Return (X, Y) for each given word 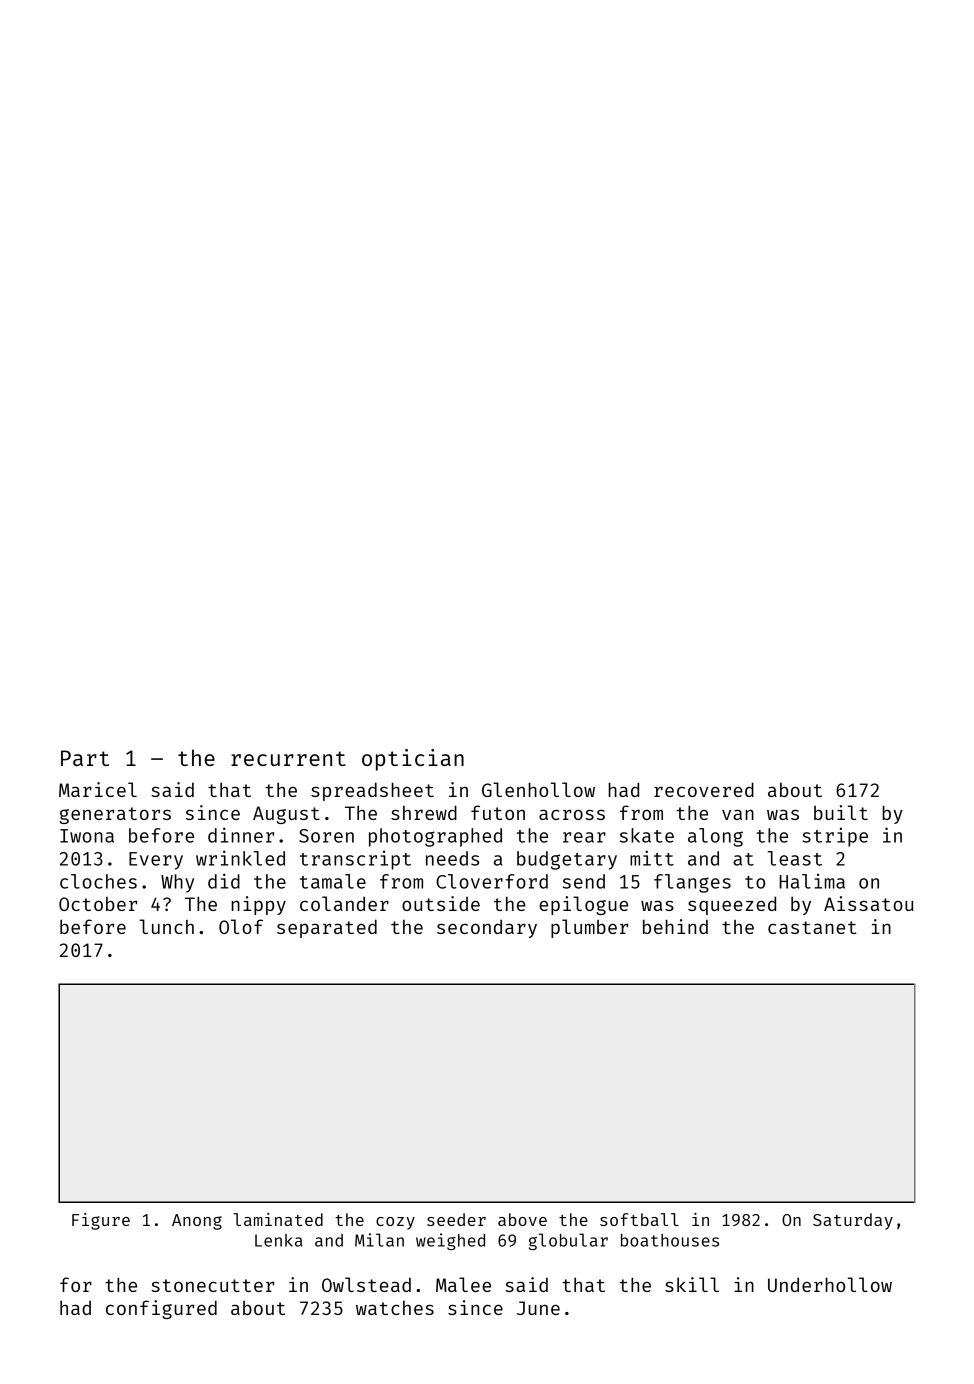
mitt (652, 858)
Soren (326, 836)
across (572, 814)
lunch (166, 926)
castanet (812, 927)
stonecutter (212, 1285)
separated (327, 928)
